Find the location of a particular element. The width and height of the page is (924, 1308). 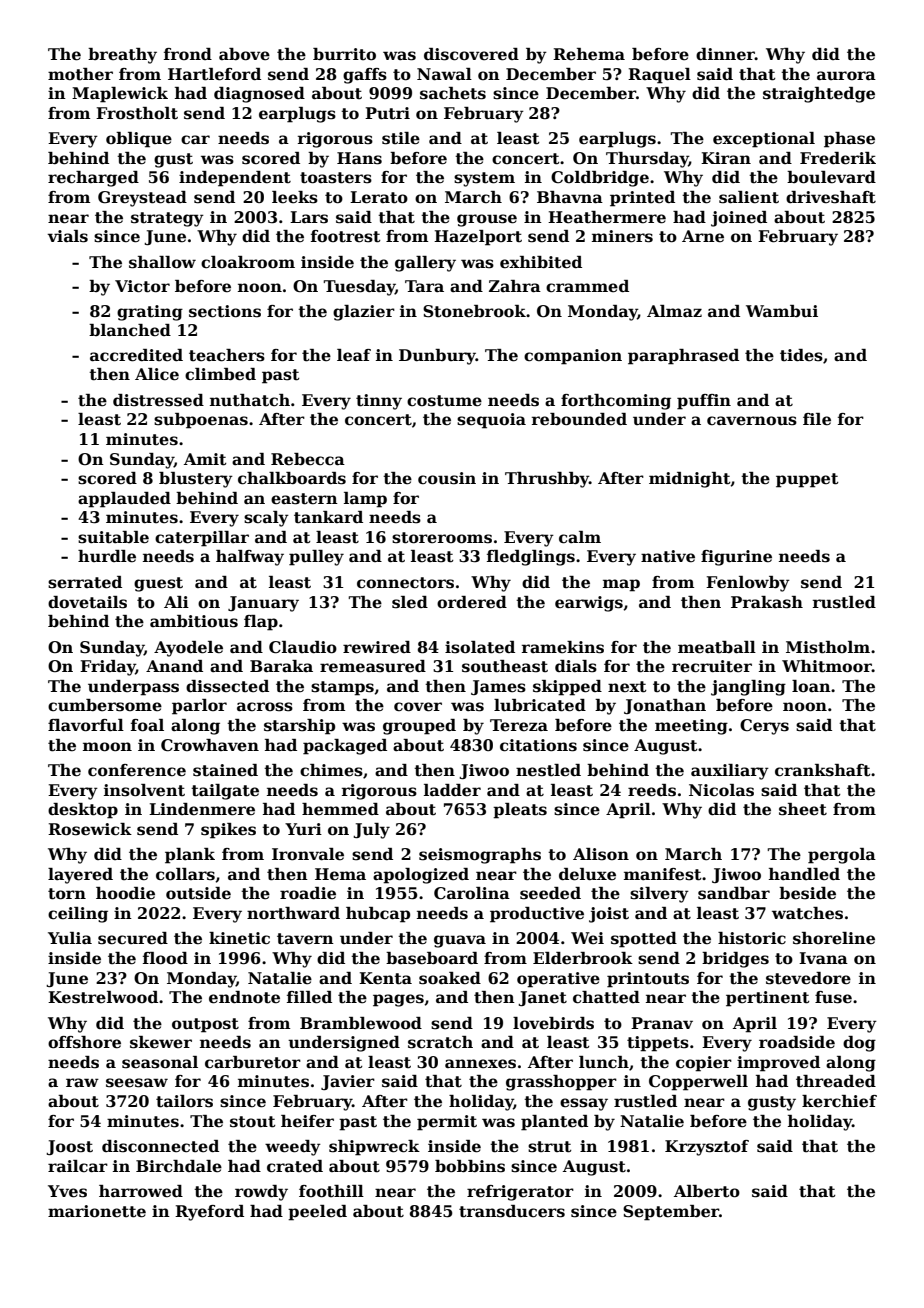

Kiran is located at coordinates (726, 158).
